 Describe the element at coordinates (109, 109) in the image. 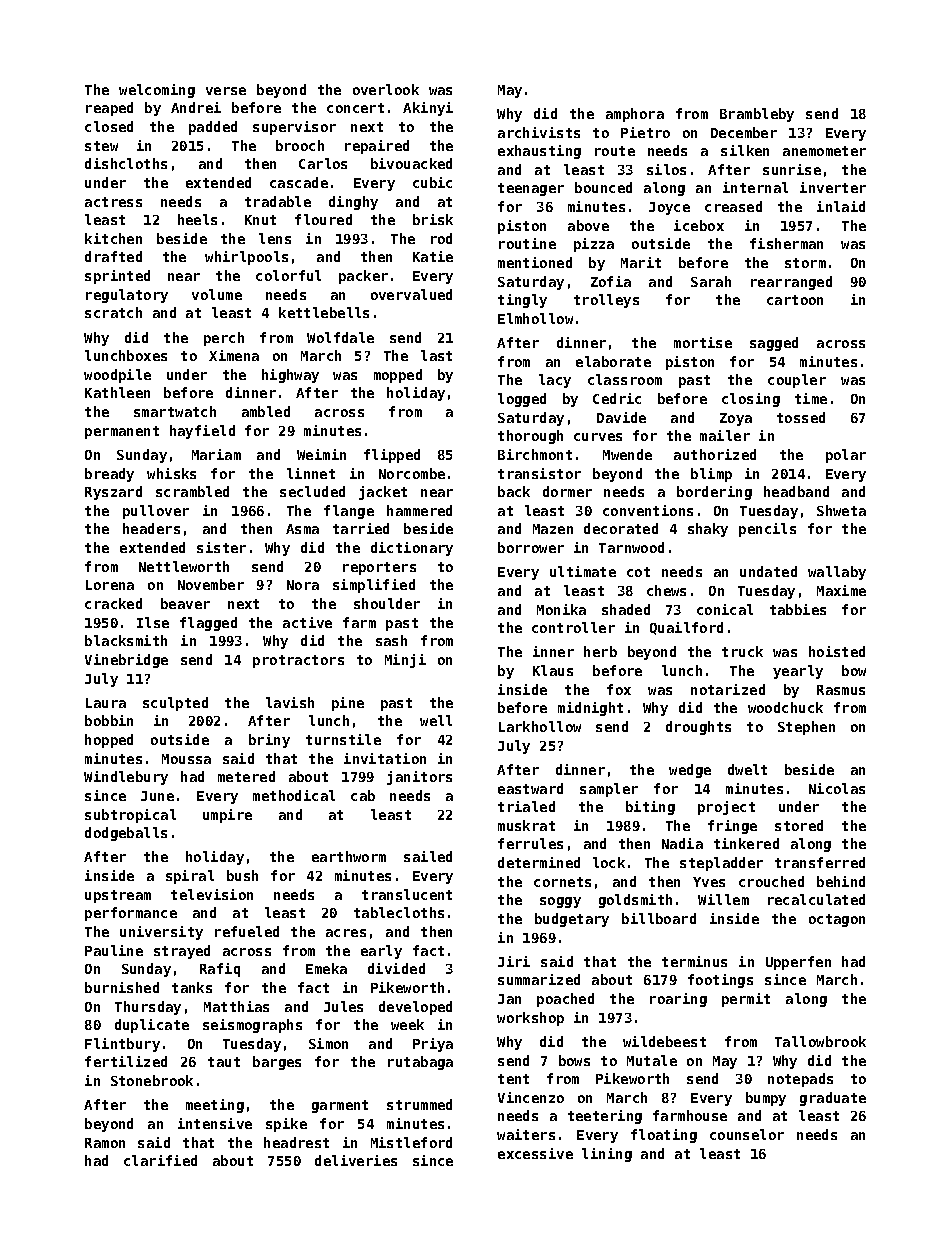

I see `reaped` at that location.
